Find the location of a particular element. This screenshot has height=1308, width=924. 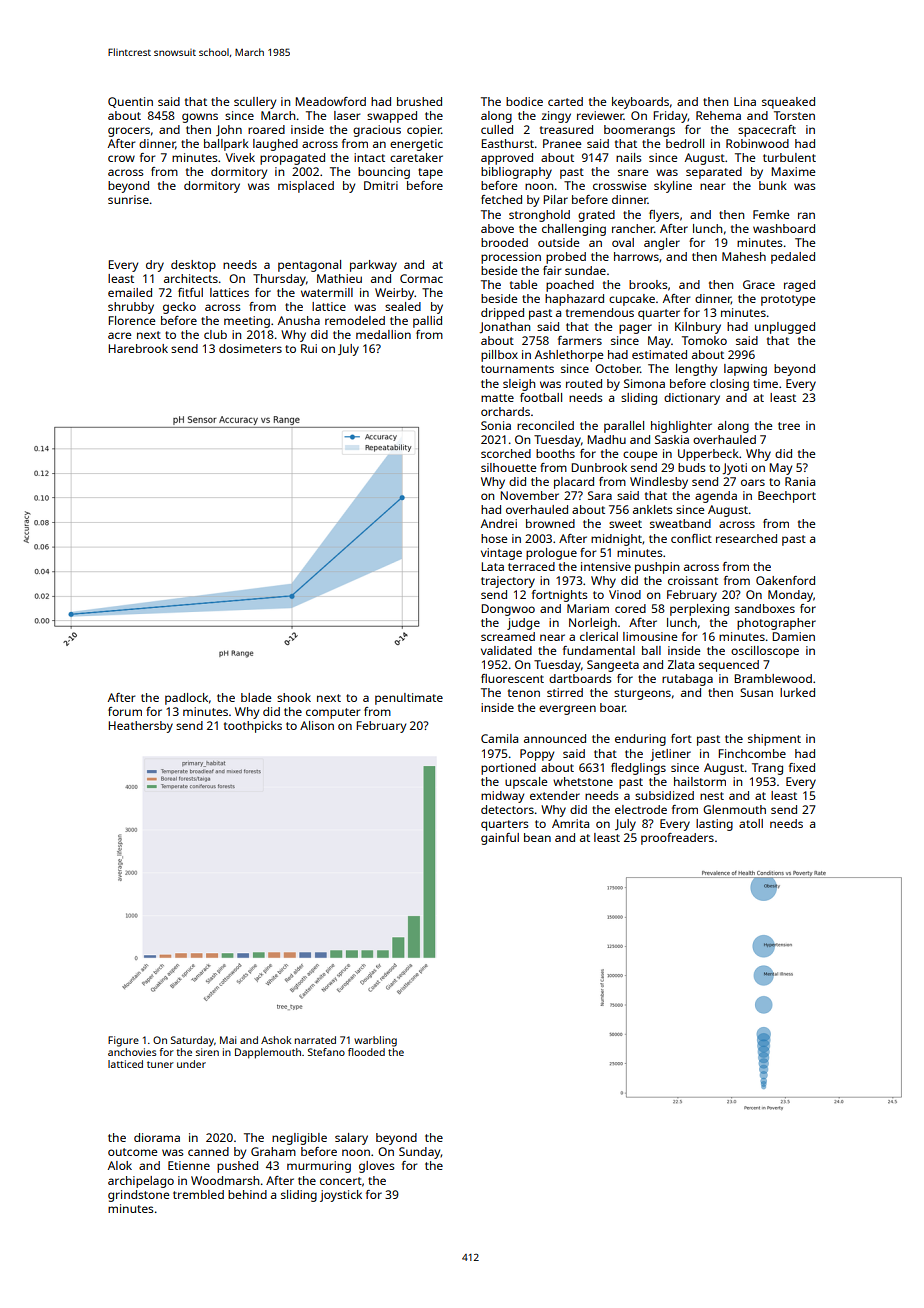

shipment is located at coordinates (774, 740).
